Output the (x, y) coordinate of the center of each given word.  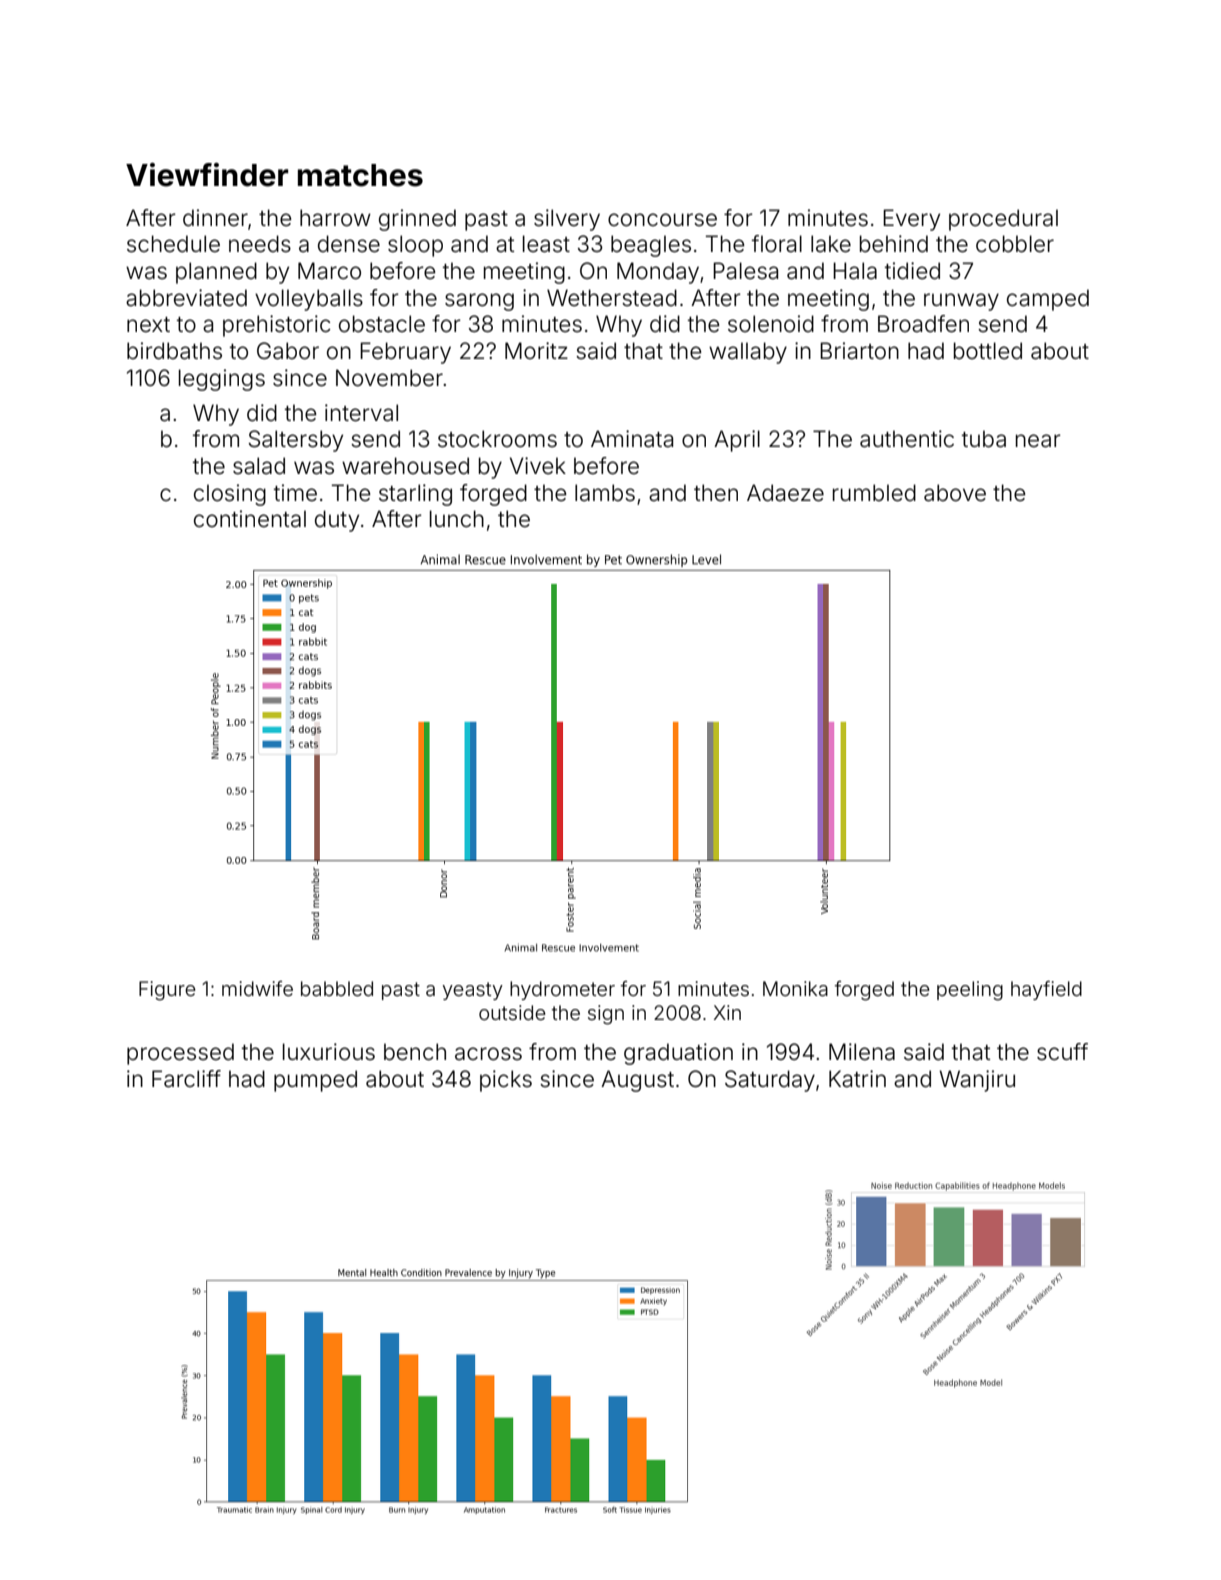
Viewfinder (207, 175)
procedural (1003, 220)
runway (961, 302)
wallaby (748, 353)
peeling (970, 991)
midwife (257, 988)
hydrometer (562, 990)
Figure (167, 991)
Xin (727, 1012)
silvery (567, 220)
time (295, 493)
